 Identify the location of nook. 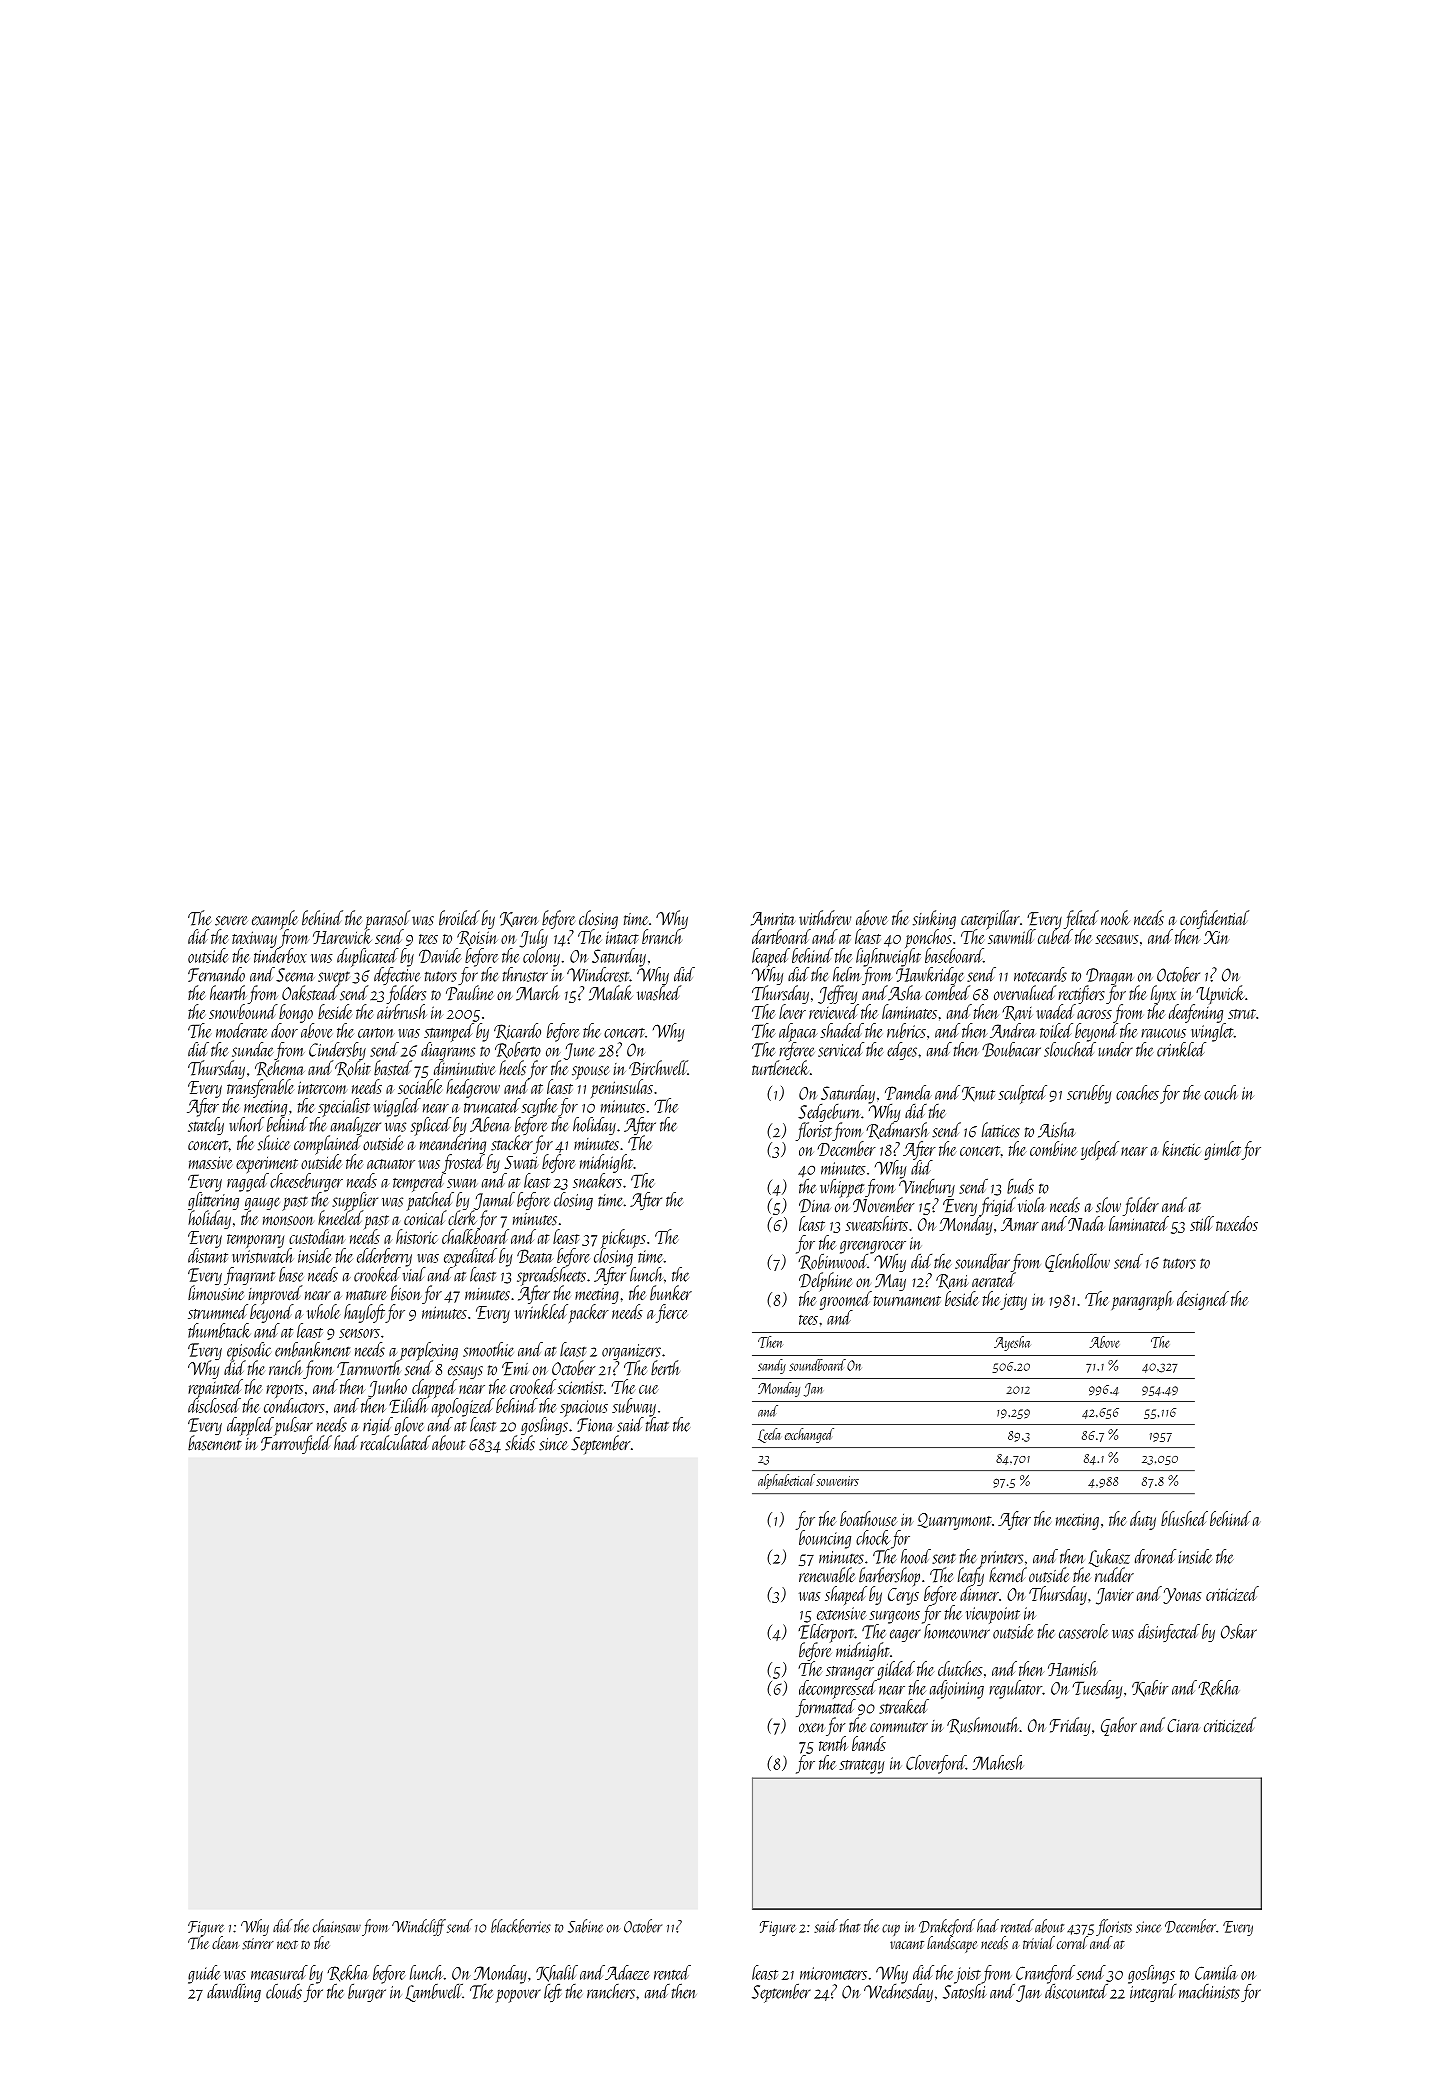
(1115, 918).
